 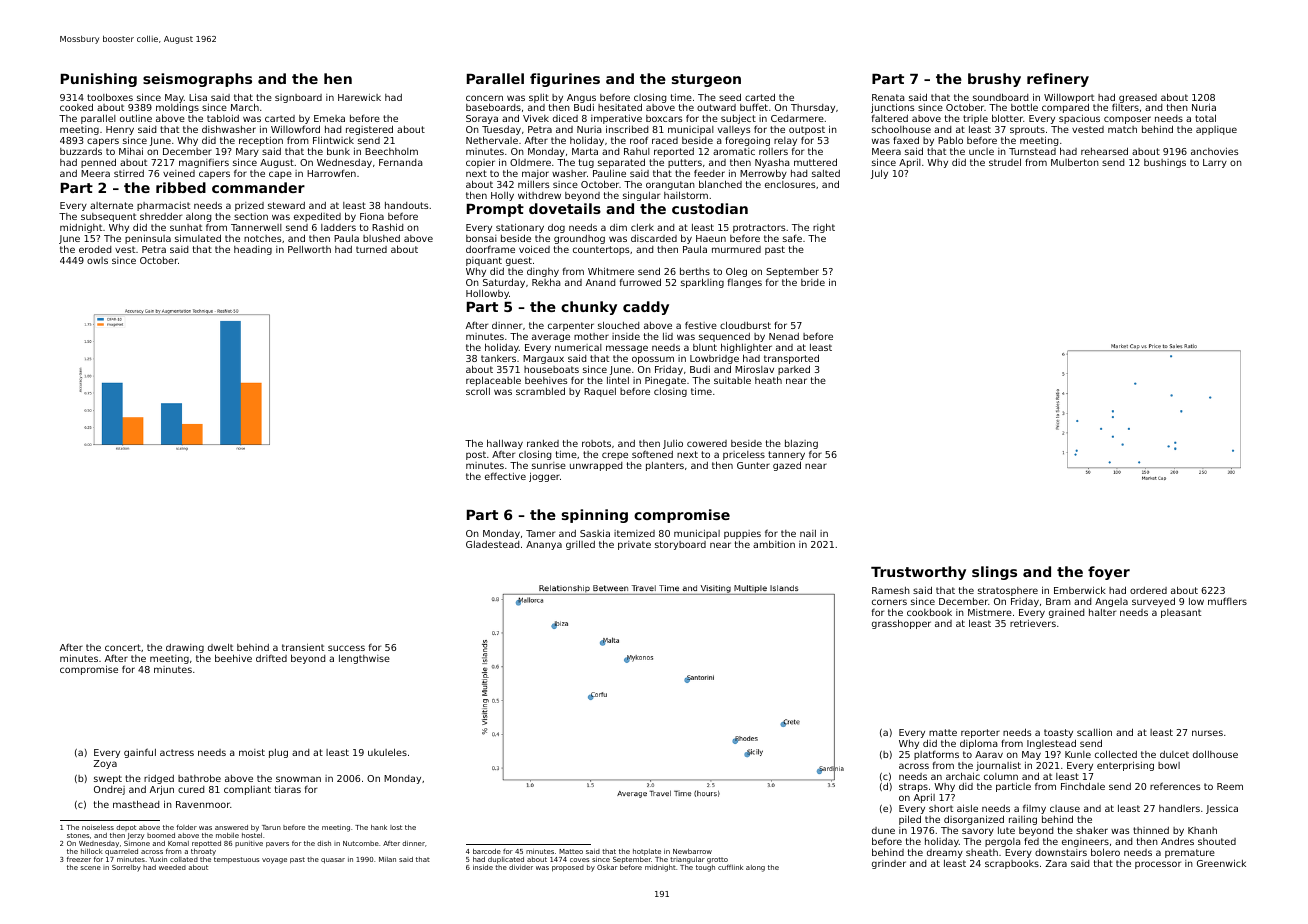 What do you see at coordinates (1058, 80) in the screenshot?
I see `refinery` at bounding box center [1058, 80].
